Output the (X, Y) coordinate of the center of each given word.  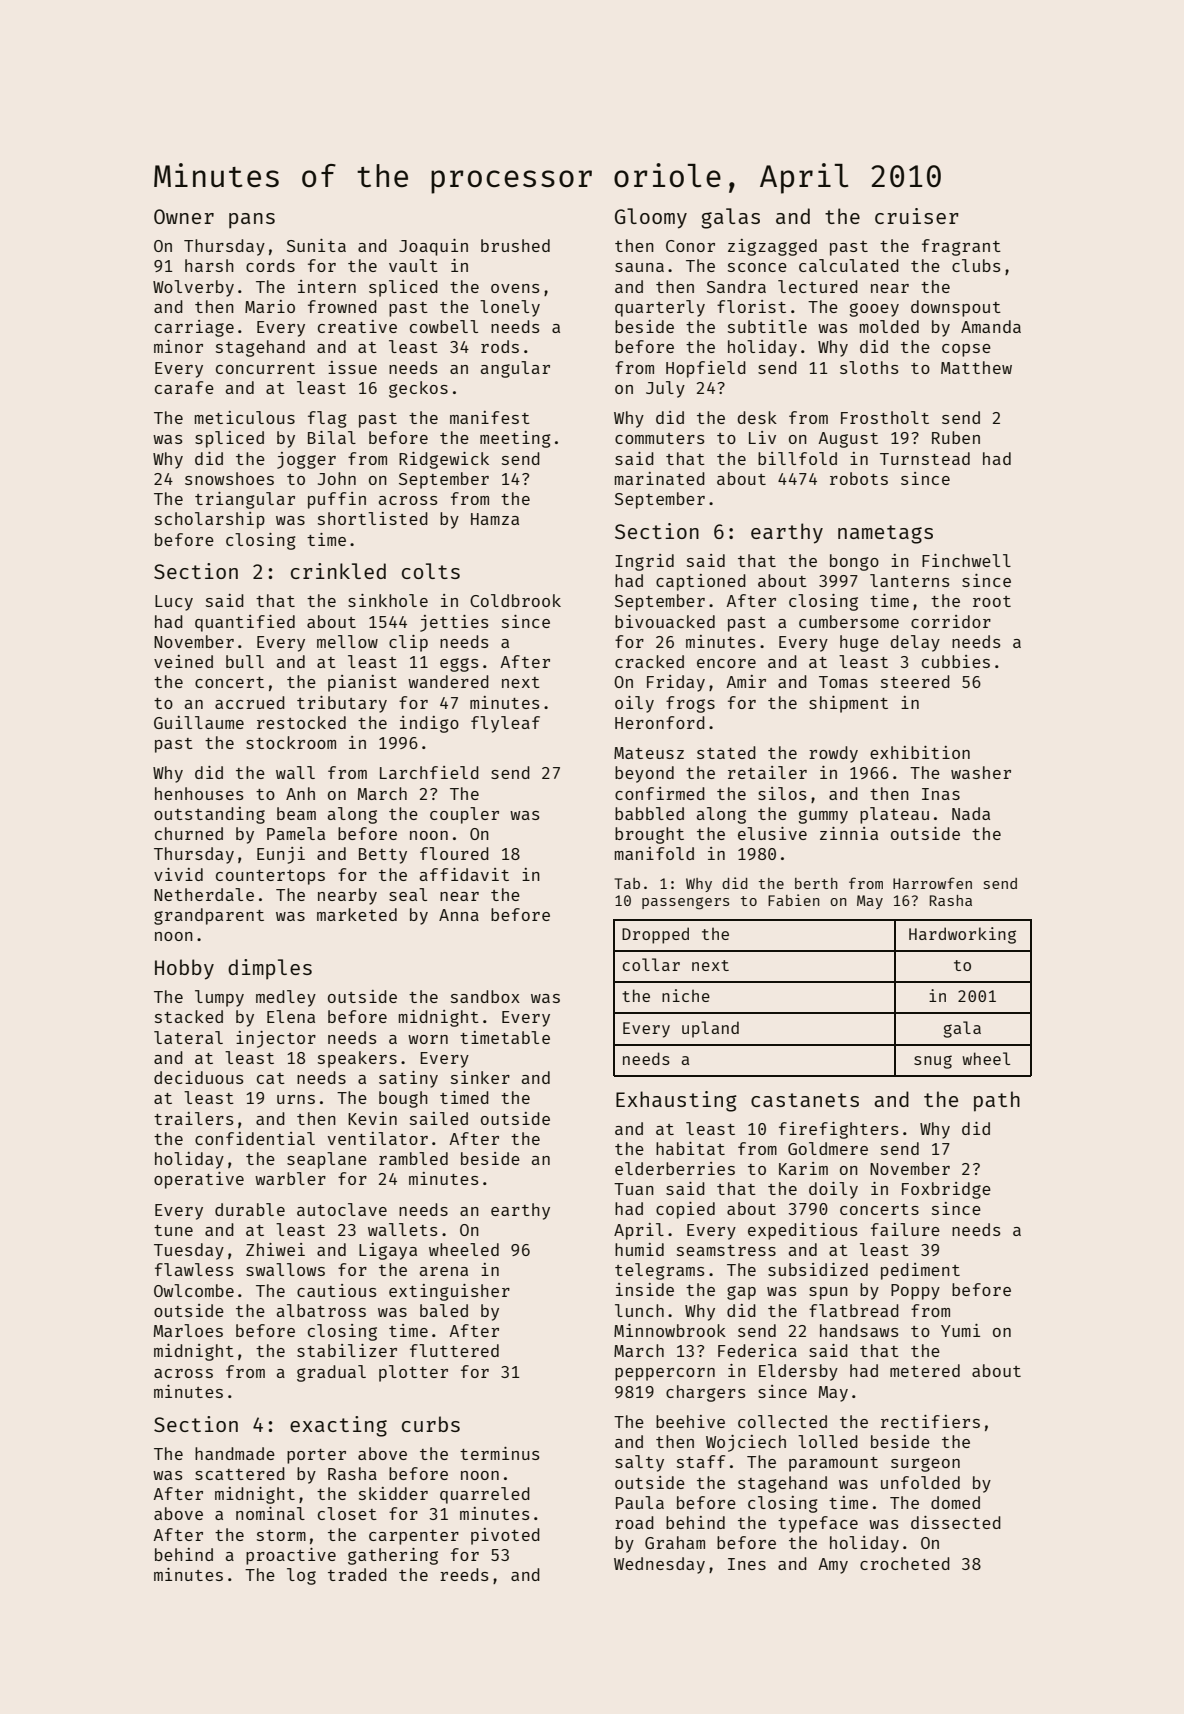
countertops (270, 877)
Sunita (316, 245)
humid (639, 1249)
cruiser (917, 216)
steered (915, 681)
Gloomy (651, 218)
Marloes (188, 1330)
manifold (654, 853)
